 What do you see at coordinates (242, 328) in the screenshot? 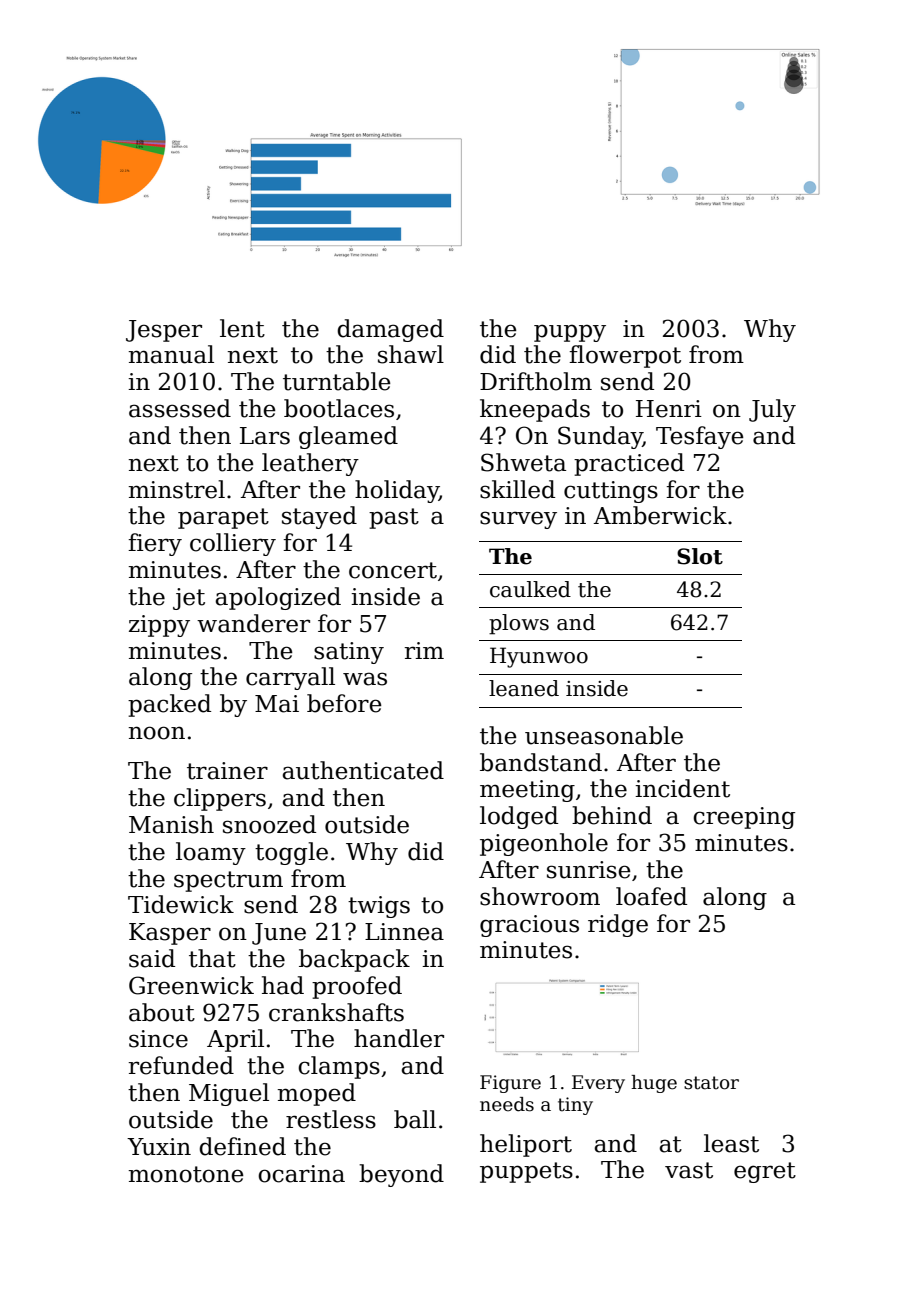
I see `lent` at bounding box center [242, 328].
